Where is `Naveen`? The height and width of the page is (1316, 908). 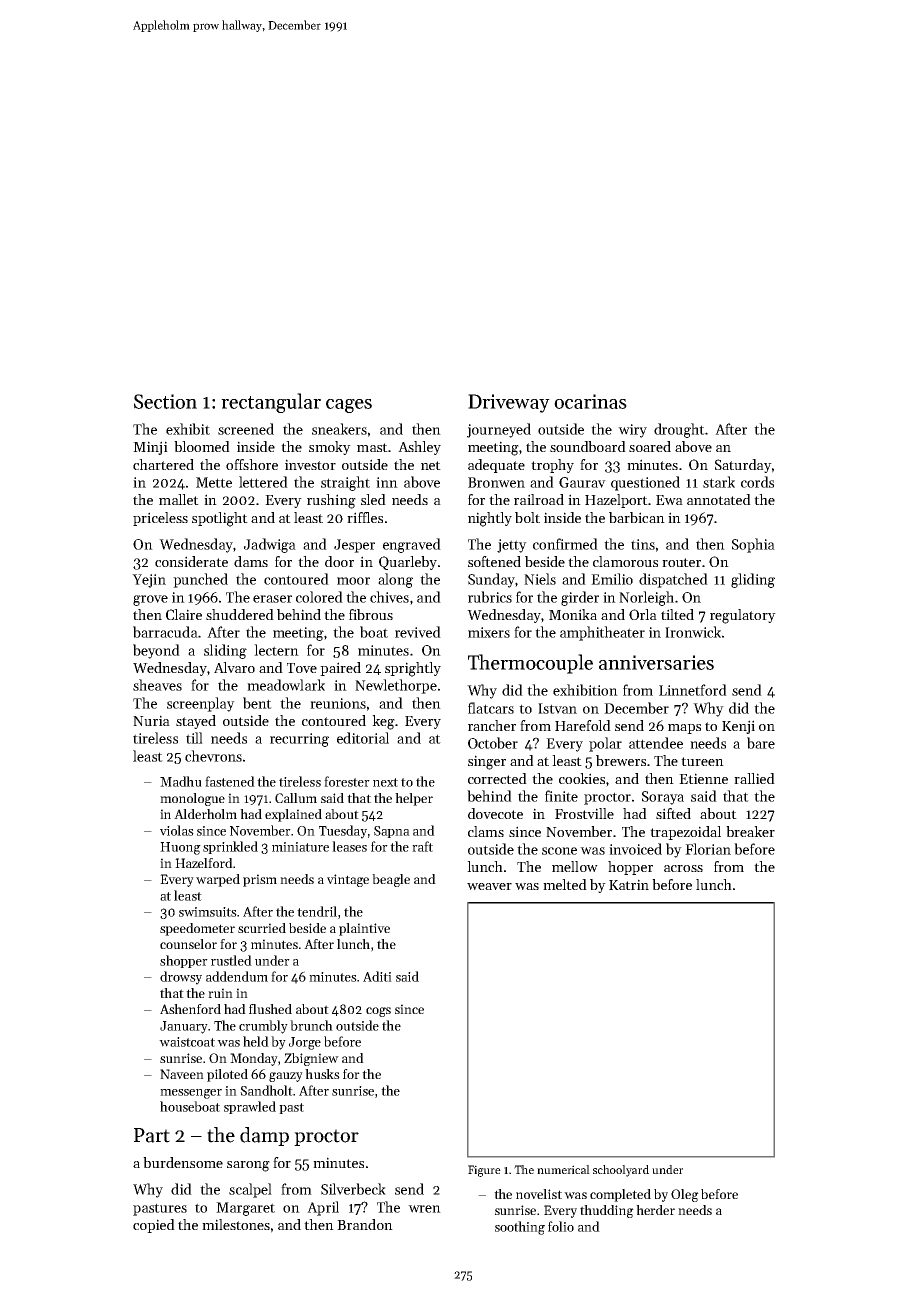 Naveen is located at coordinates (182, 1074).
